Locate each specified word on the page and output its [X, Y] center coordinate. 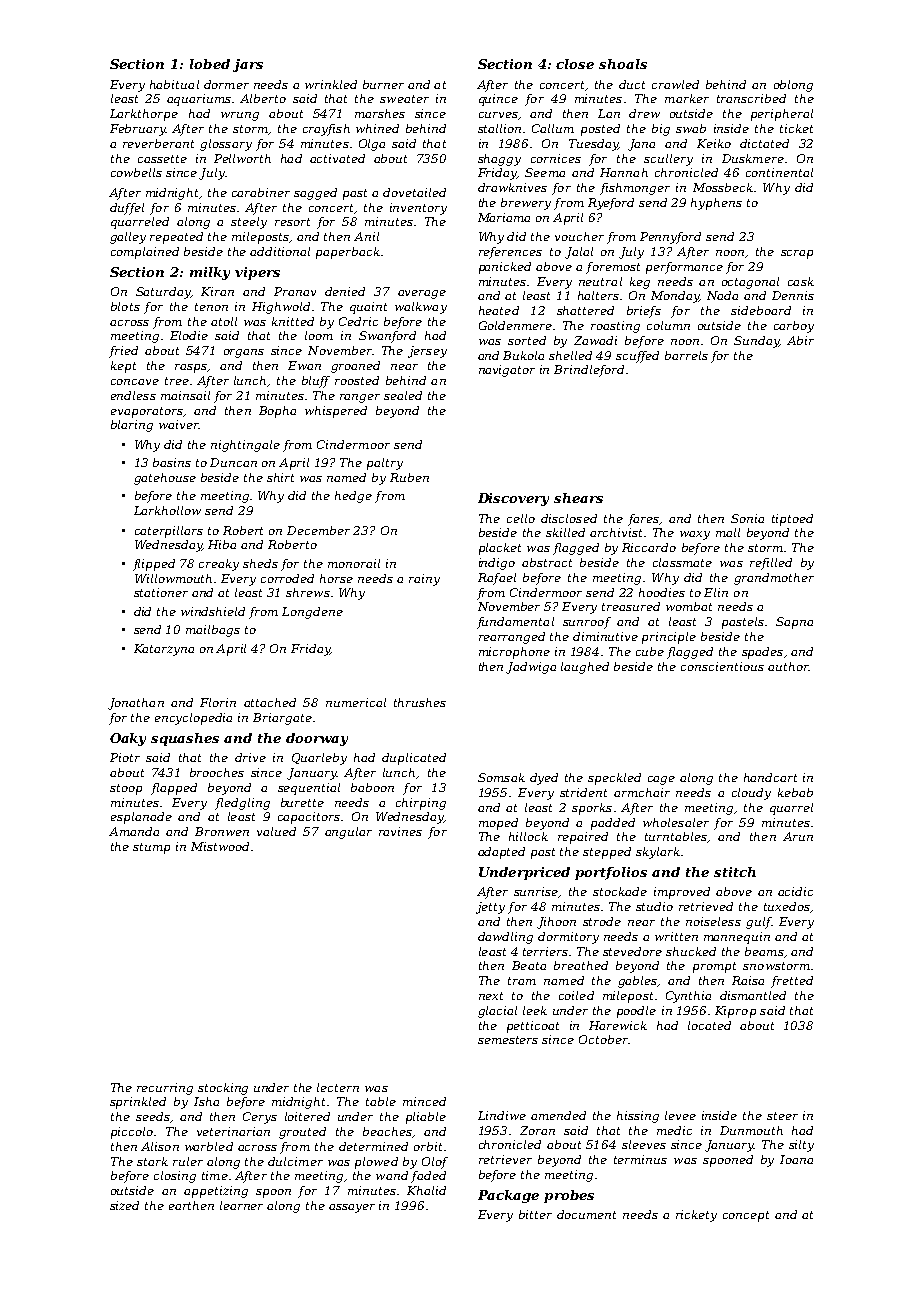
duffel [127, 209]
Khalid [426, 1190]
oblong [793, 86]
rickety [696, 1216]
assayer [352, 1208]
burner [383, 84]
